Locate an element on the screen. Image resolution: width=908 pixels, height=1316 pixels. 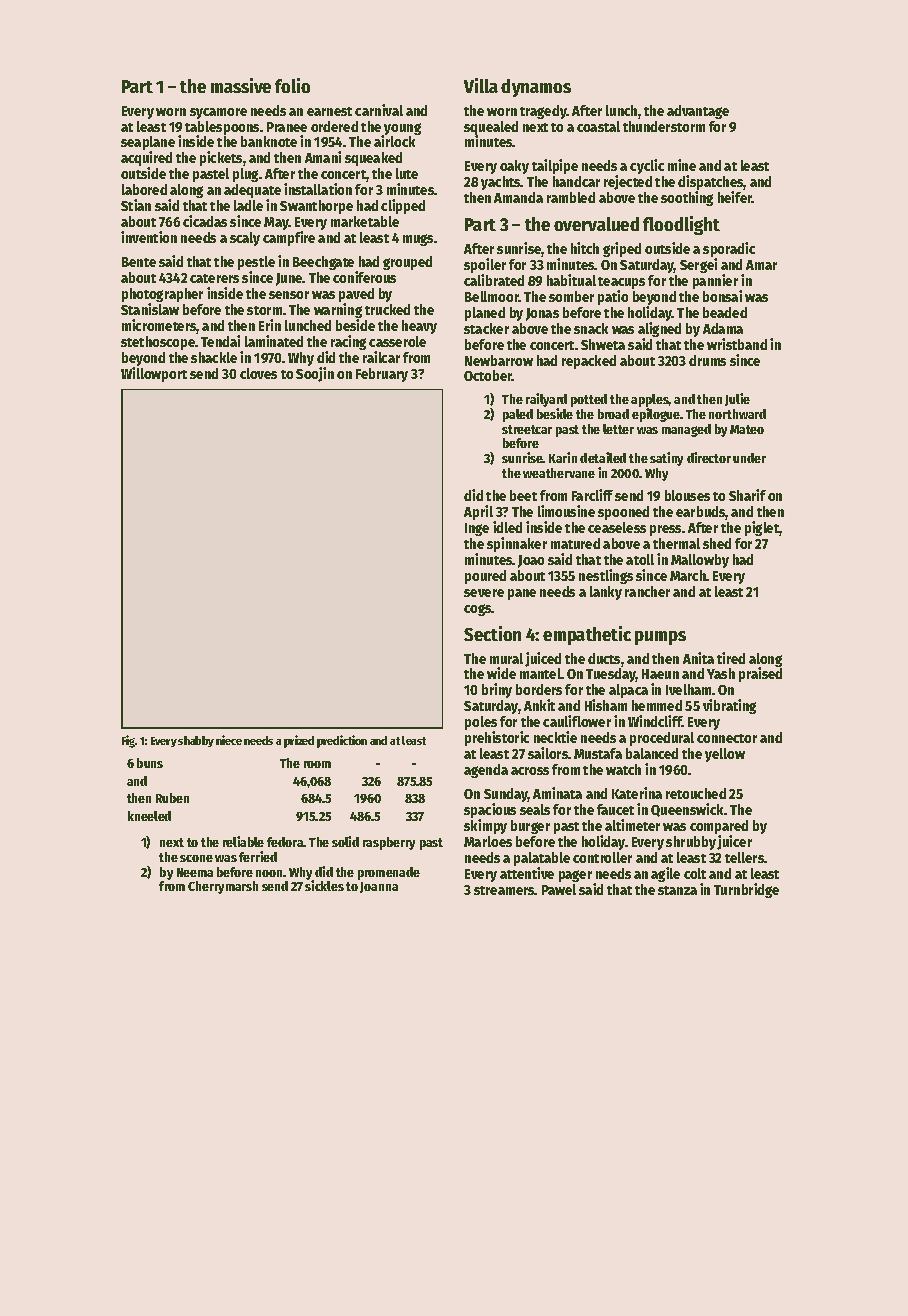
shabby is located at coordinates (196, 741).
